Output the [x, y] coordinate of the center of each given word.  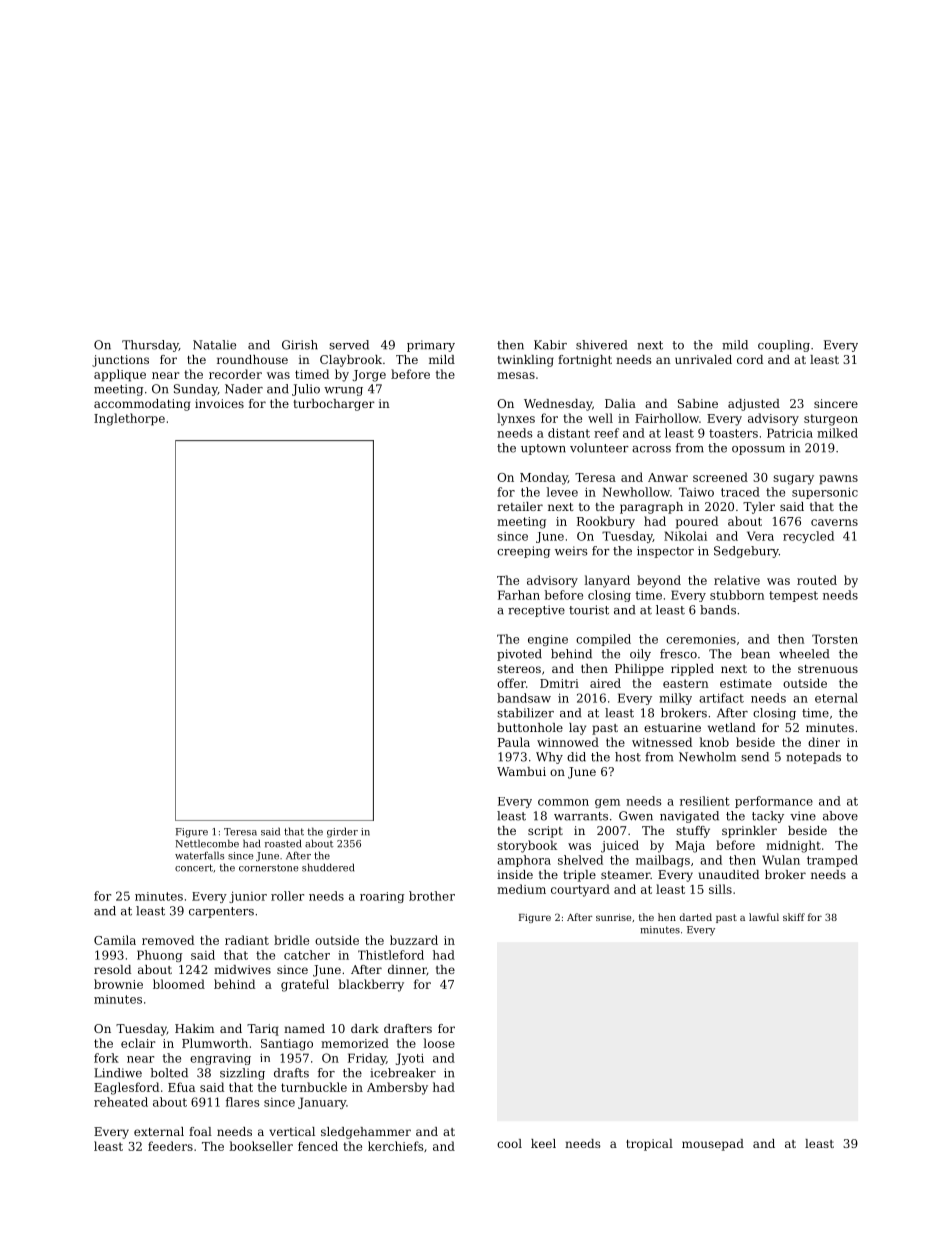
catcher [307, 955]
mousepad [713, 1145]
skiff [794, 917]
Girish [300, 345]
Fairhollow [667, 418]
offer [511, 683]
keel [543, 1143]
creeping [523, 552]
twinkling [526, 361]
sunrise [613, 917]
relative [737, 580]
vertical [292, 1131]
